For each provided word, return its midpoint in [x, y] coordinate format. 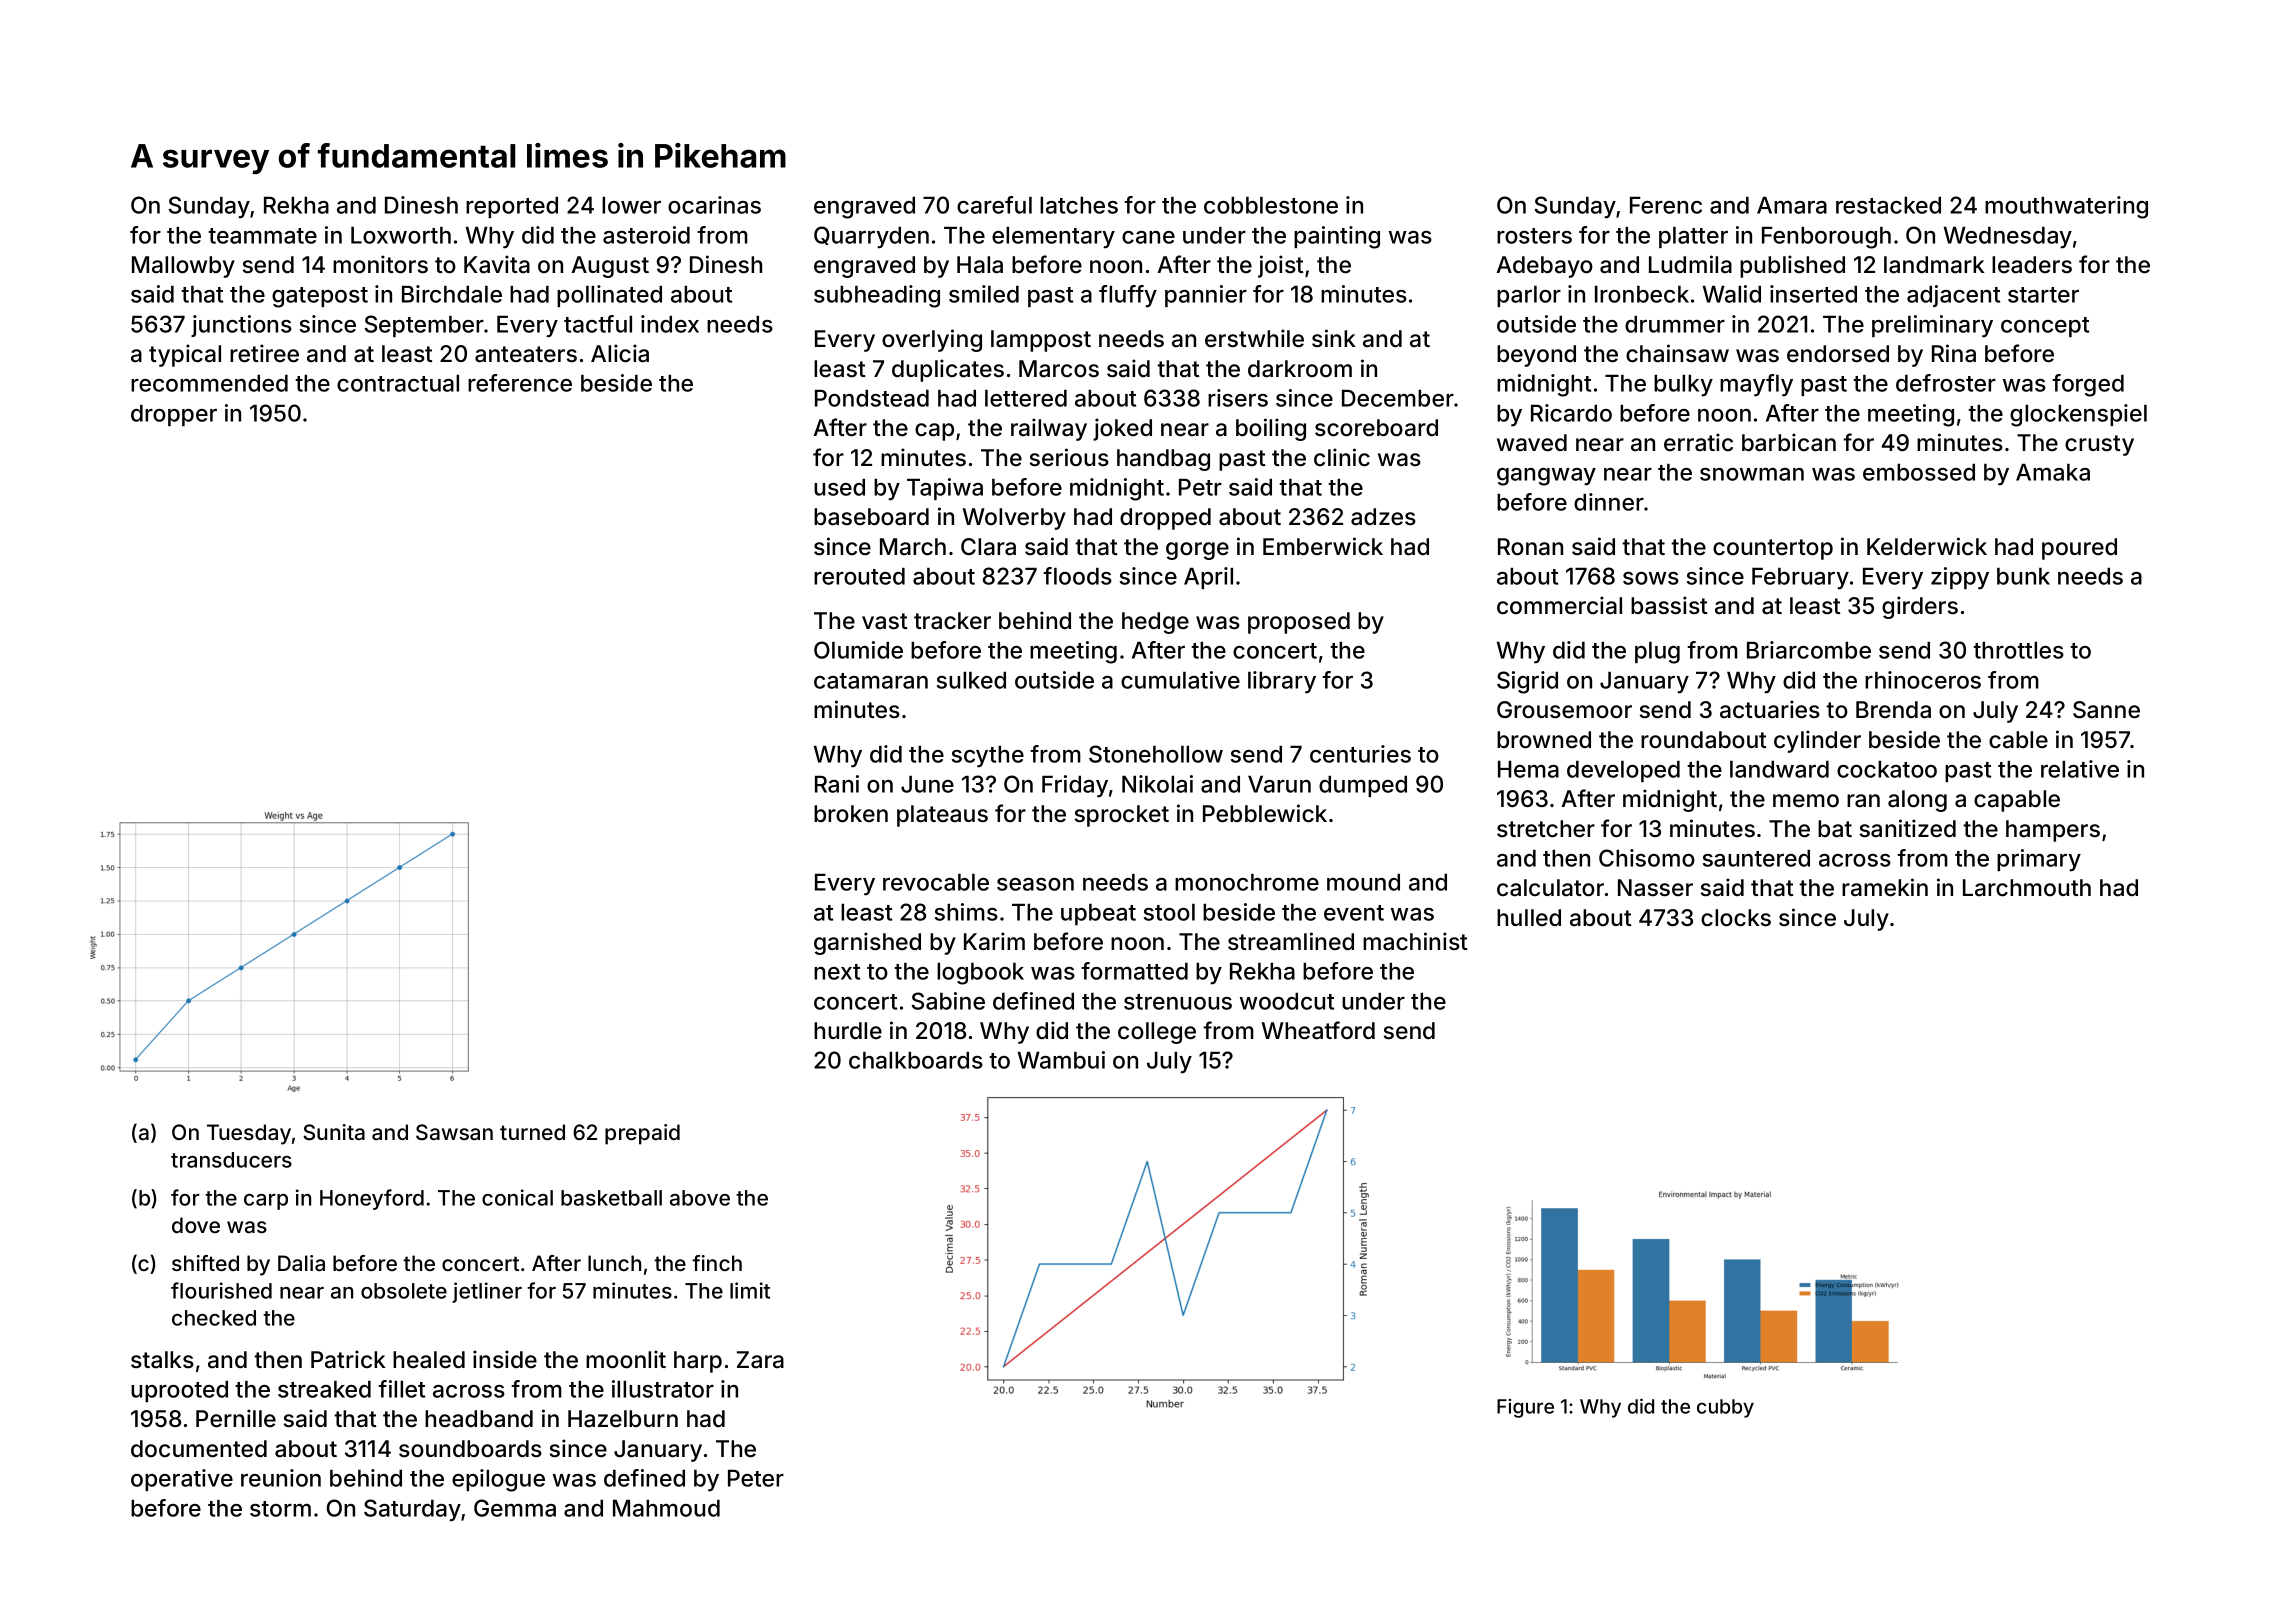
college [1157, 1033]
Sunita [334, 1132]
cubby [1725, 1408]
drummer [1675, 324]
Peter [756, 1478]
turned [532, 1132]
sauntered [1756, 858]
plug [1657, 653]
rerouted [859, 576]
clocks [1736, 918]
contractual [398, 383]
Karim [994, 941]
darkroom [1300, 369]
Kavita [497, 264]
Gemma [515, 1508]
